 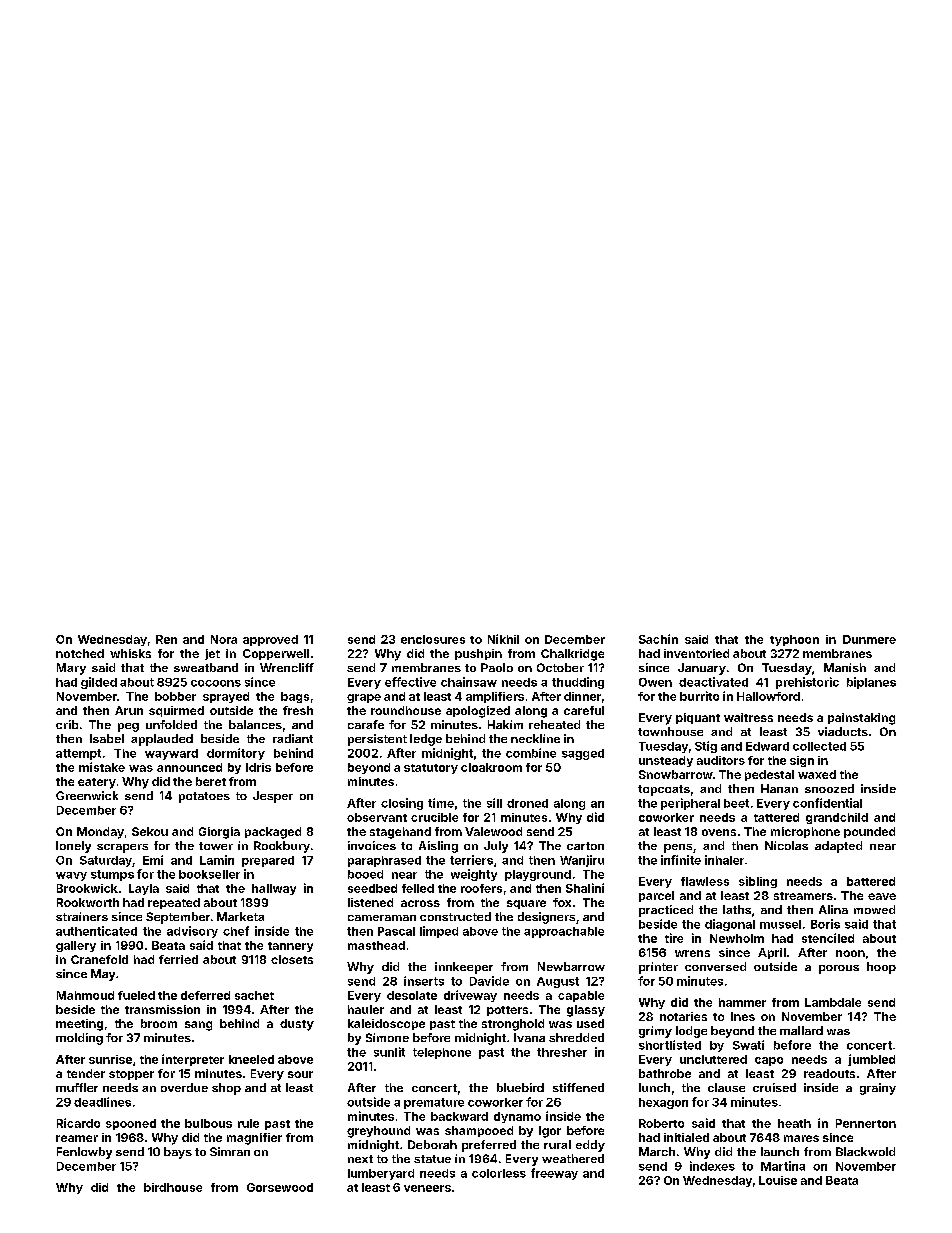 What do you see at coordinates (198, 1026) in the screenshot?
I see `sang` at bounding box center [198, 1026].
